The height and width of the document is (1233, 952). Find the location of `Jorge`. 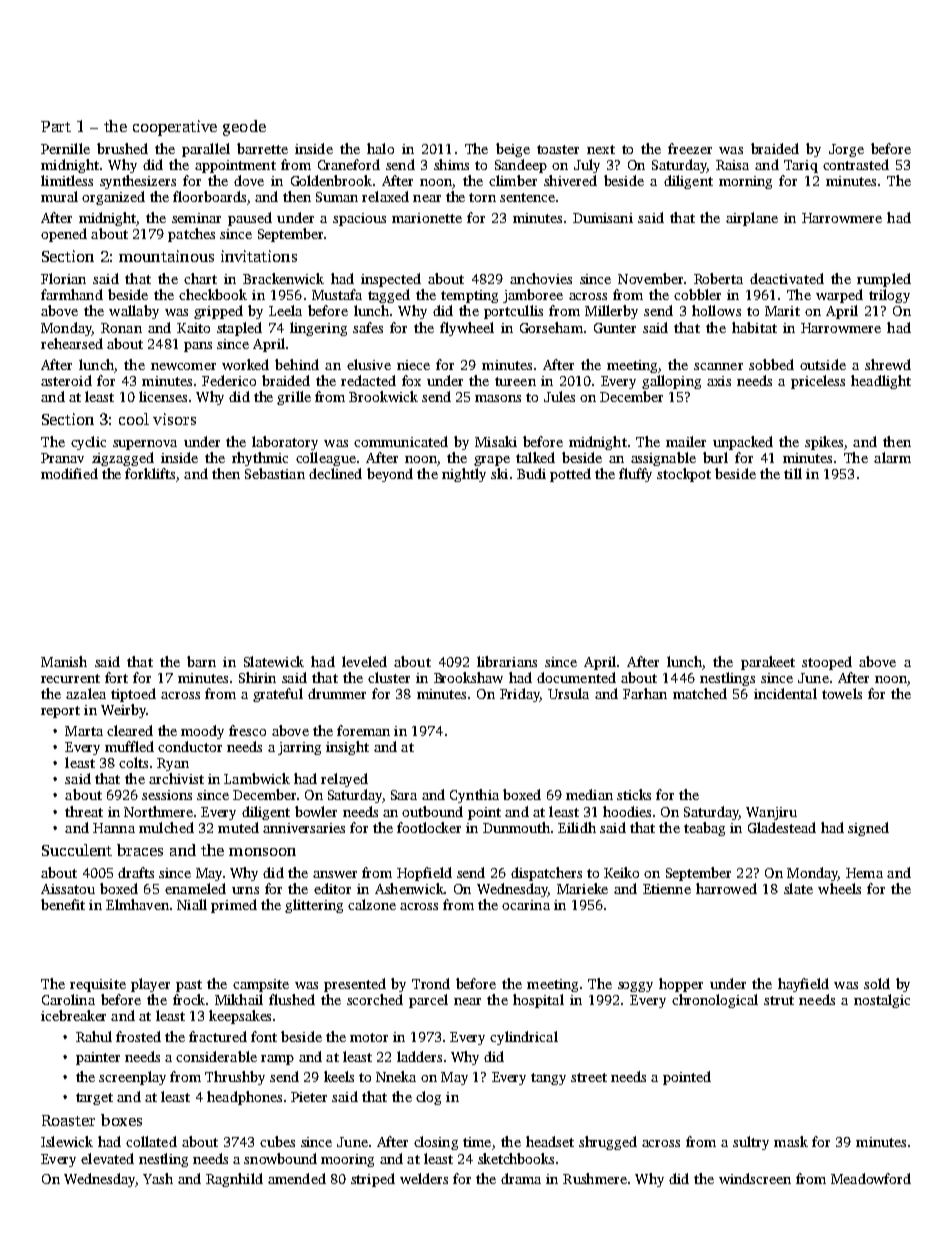

Jorge is located at coordinates (846, 150).
